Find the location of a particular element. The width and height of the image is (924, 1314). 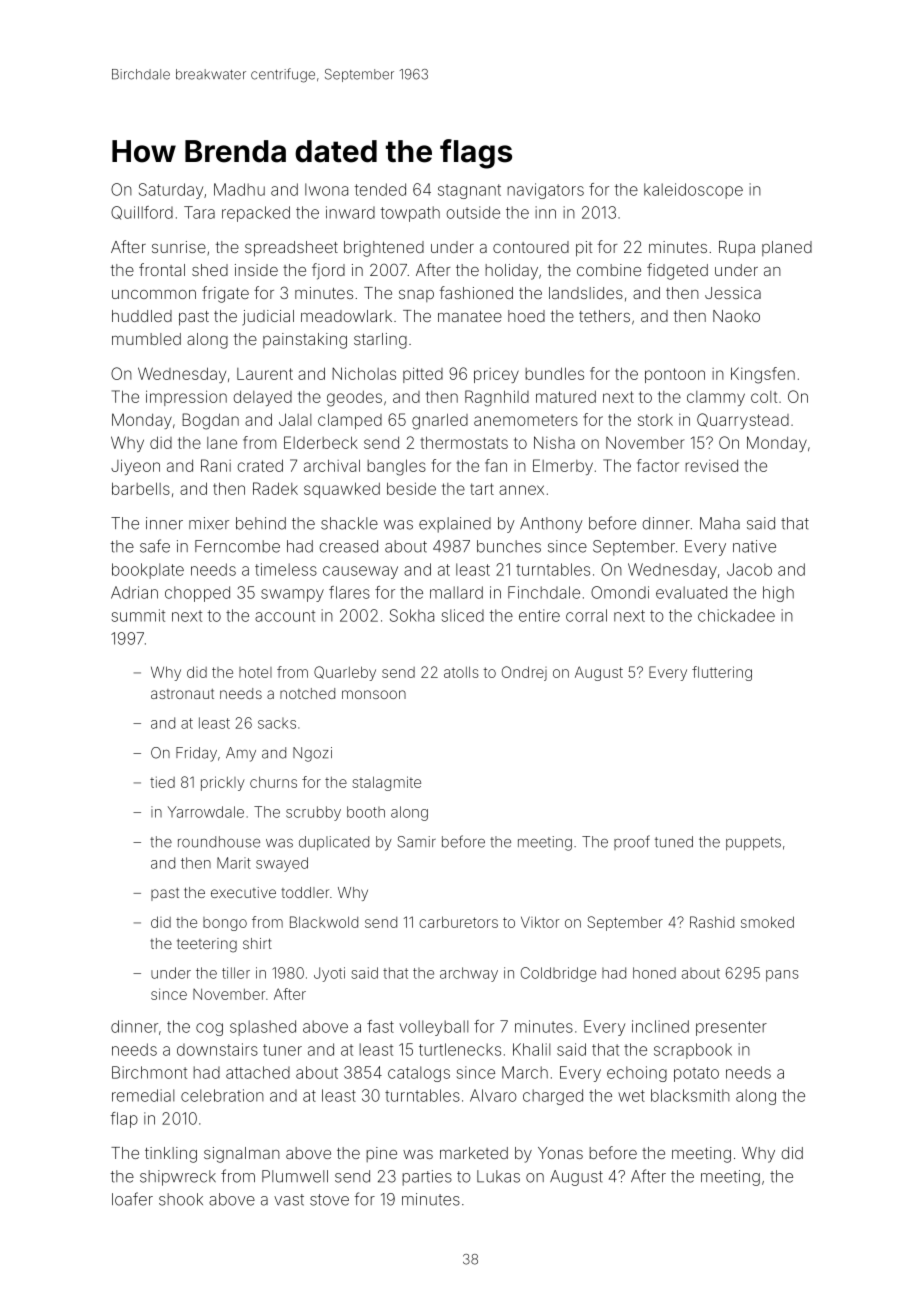

vast is located at coordinates (289, 1200).
